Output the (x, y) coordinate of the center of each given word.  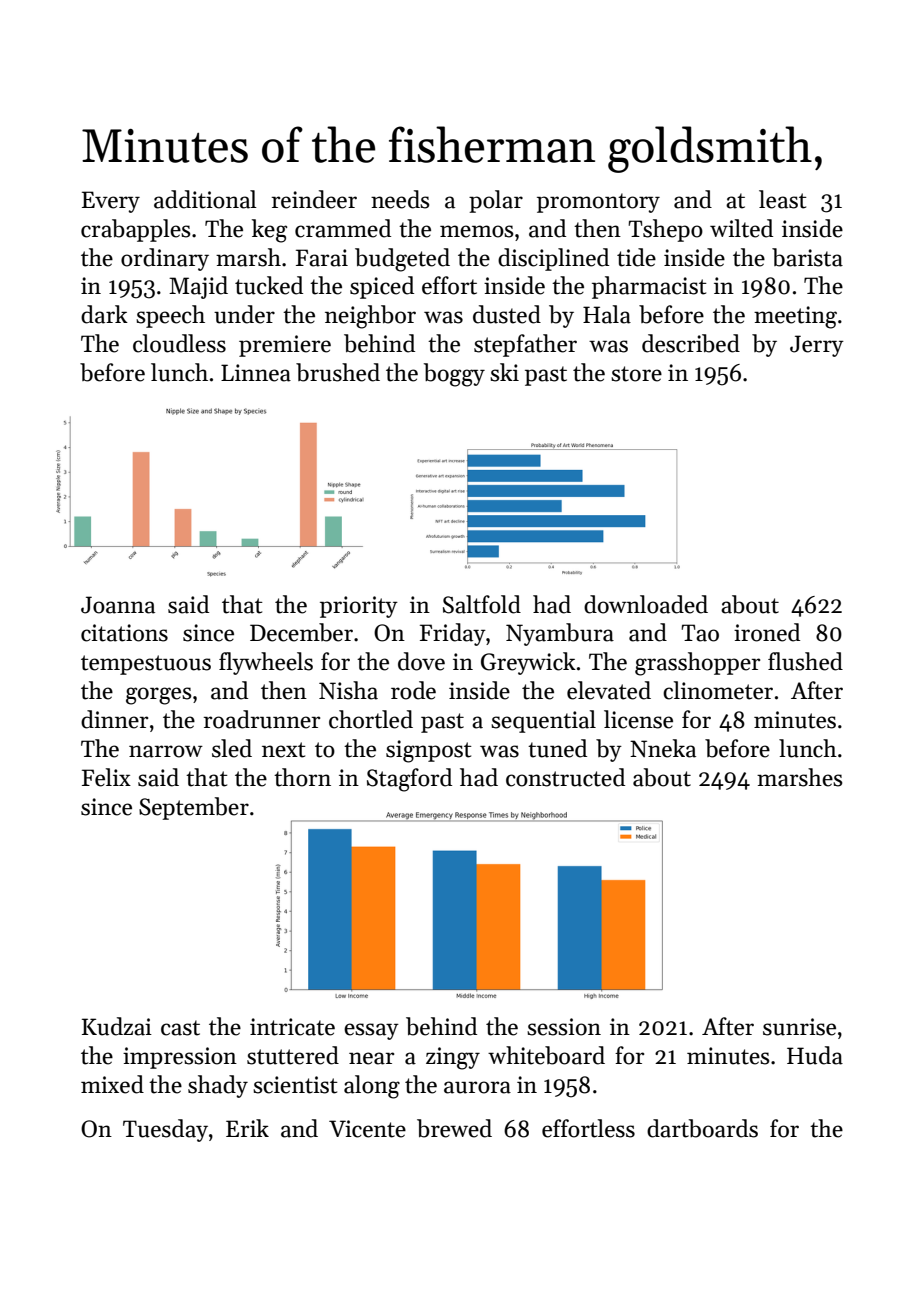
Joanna (118, 605)
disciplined (553, 259)
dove (421, 661)
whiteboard (546, 1055)
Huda (815, 1055)
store (636, 374)
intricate (292, 1027)
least (783, 199)
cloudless (179, 343)
